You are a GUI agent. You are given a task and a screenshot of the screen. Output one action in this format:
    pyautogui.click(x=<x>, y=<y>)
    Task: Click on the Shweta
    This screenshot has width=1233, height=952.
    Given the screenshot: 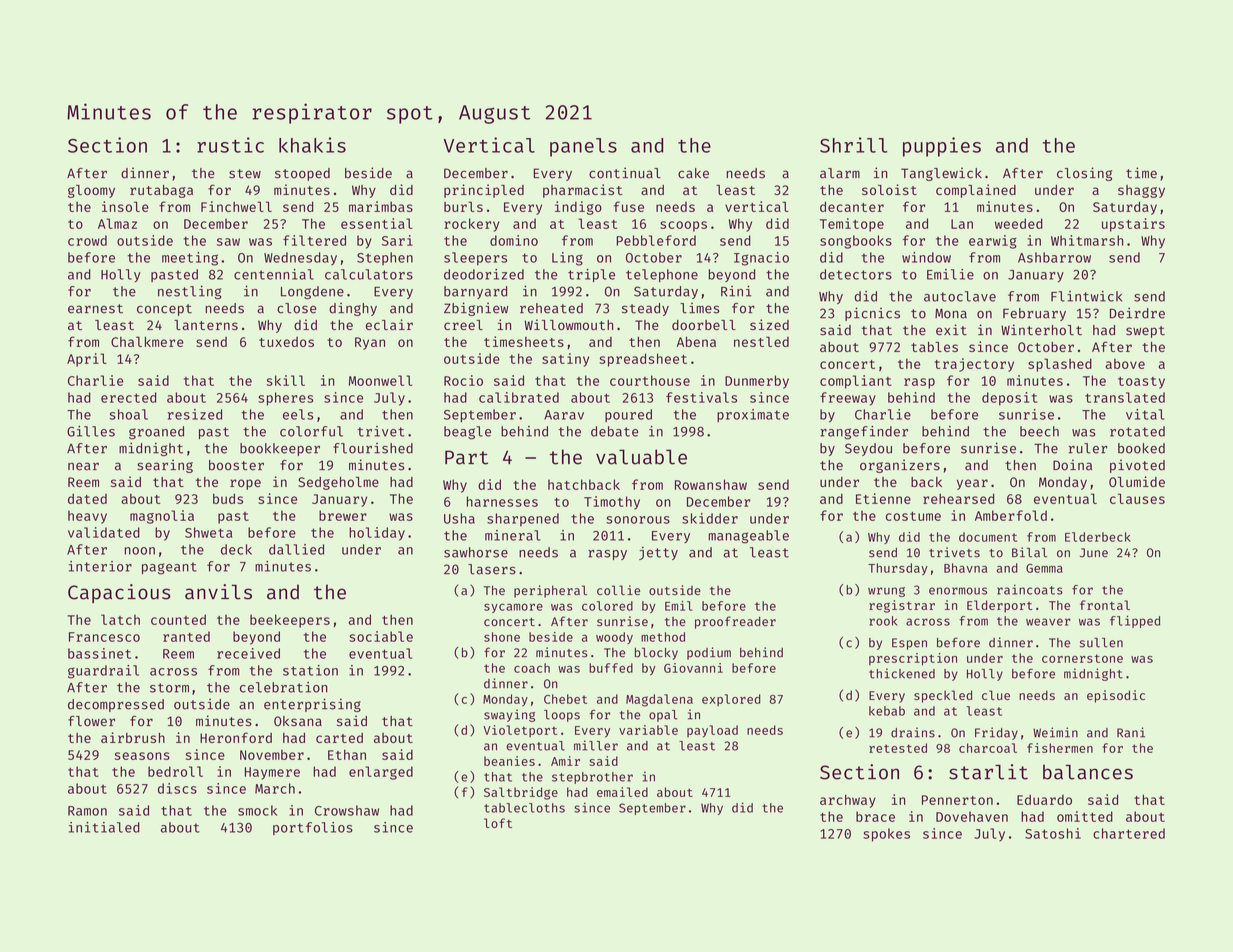 What is the action you would take?
    pyautogui.click(x=209, y=532)
